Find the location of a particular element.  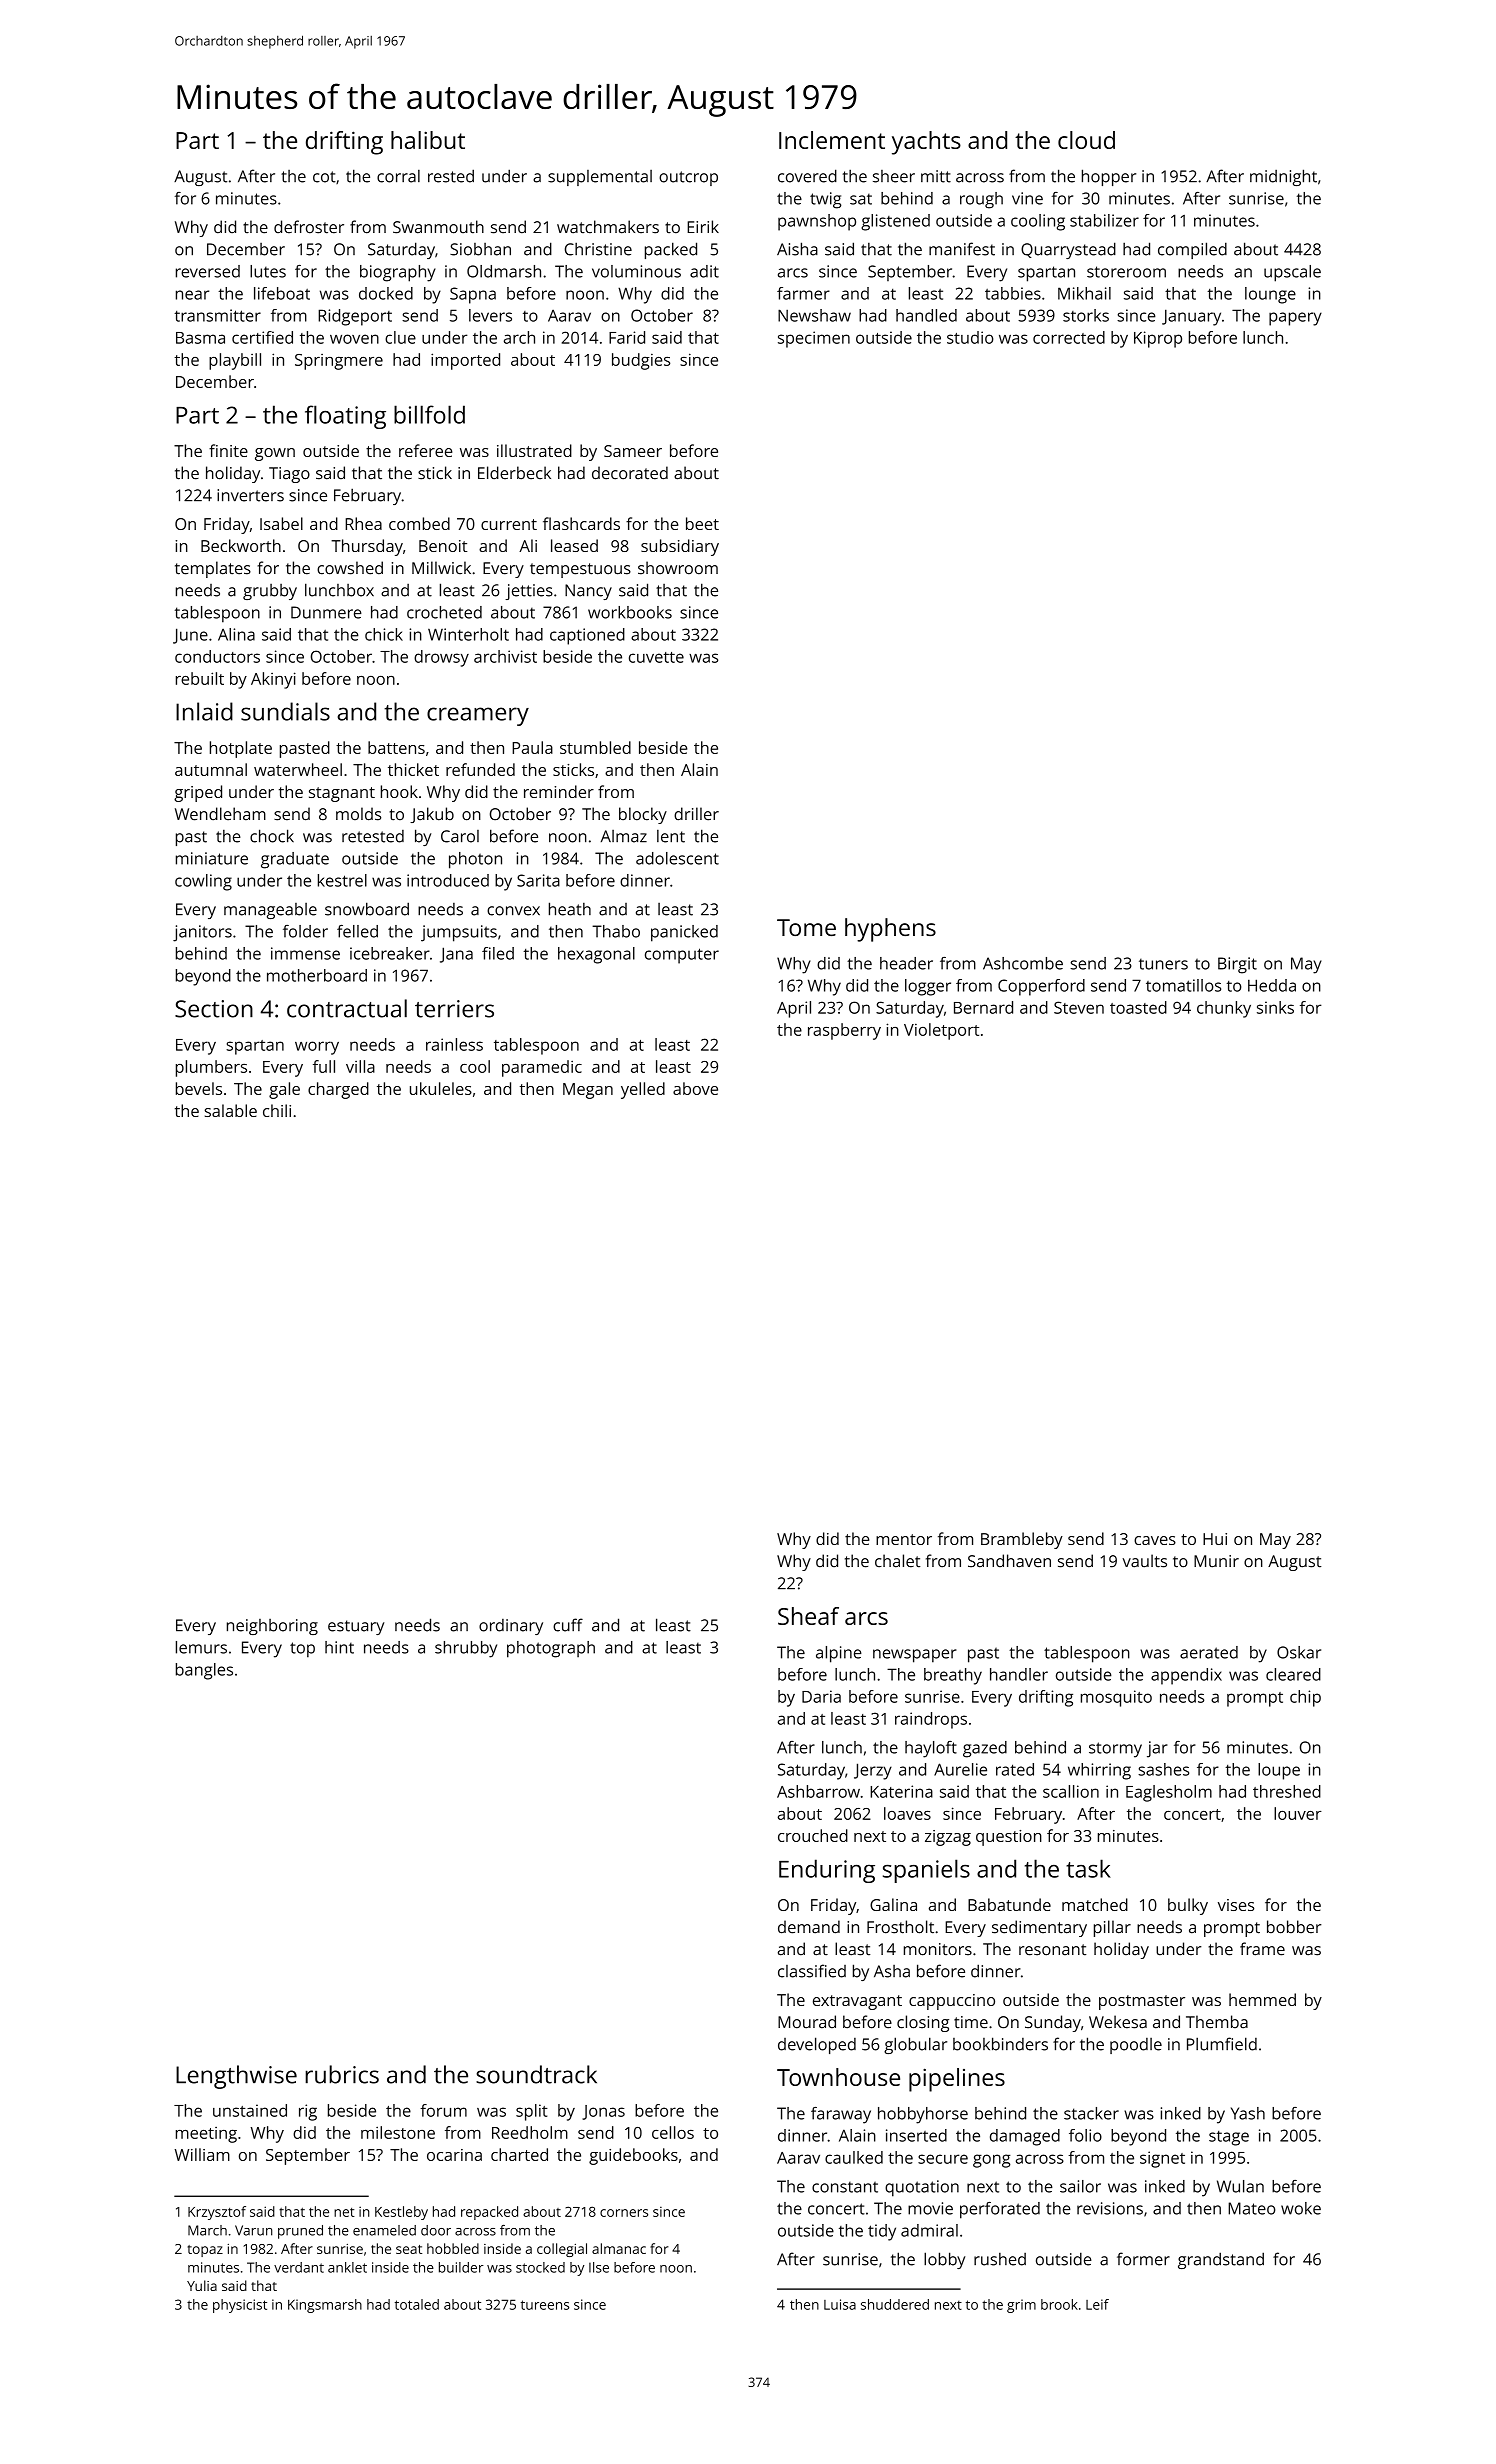

villa is located at coordinates (360, 1066).
